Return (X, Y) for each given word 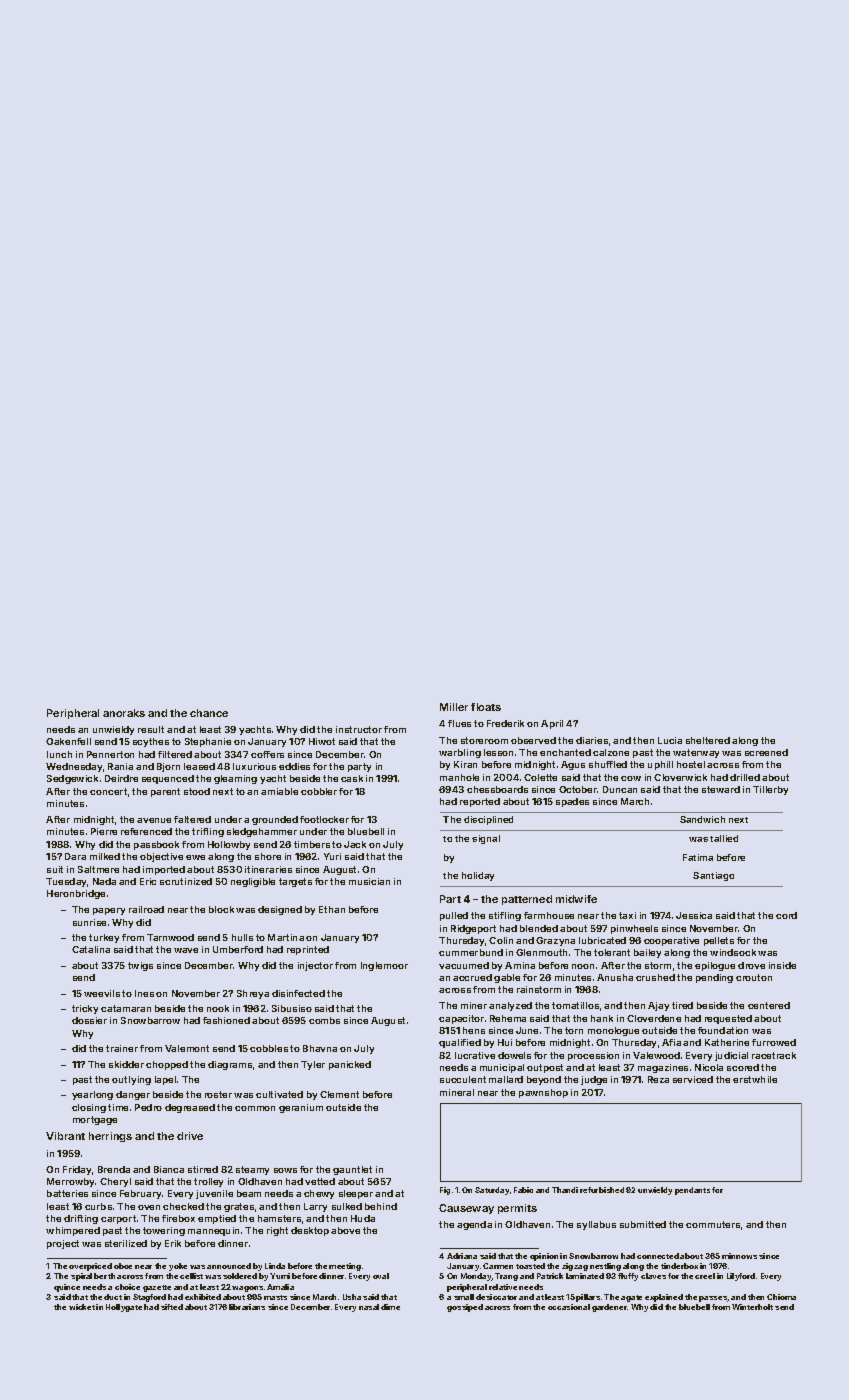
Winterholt (752, 1307)
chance (209, 713)
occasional (569, 1307)
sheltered (708, 740)
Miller (454, 707)
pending (714, 978)
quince (67, 1288)
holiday (478, 876)
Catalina (91, 949)
